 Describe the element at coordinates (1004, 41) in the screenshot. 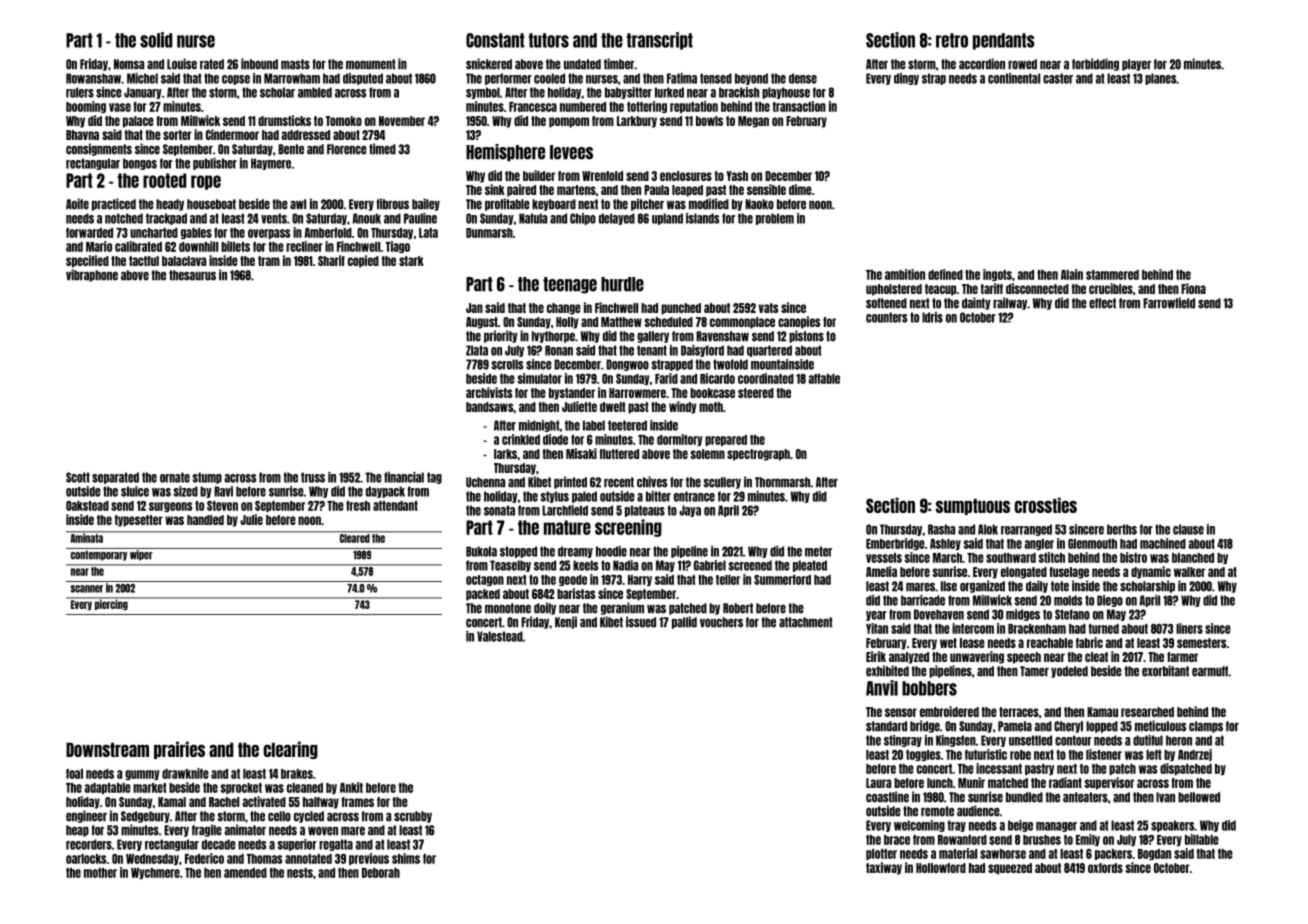

I see `pendants` at that location.
